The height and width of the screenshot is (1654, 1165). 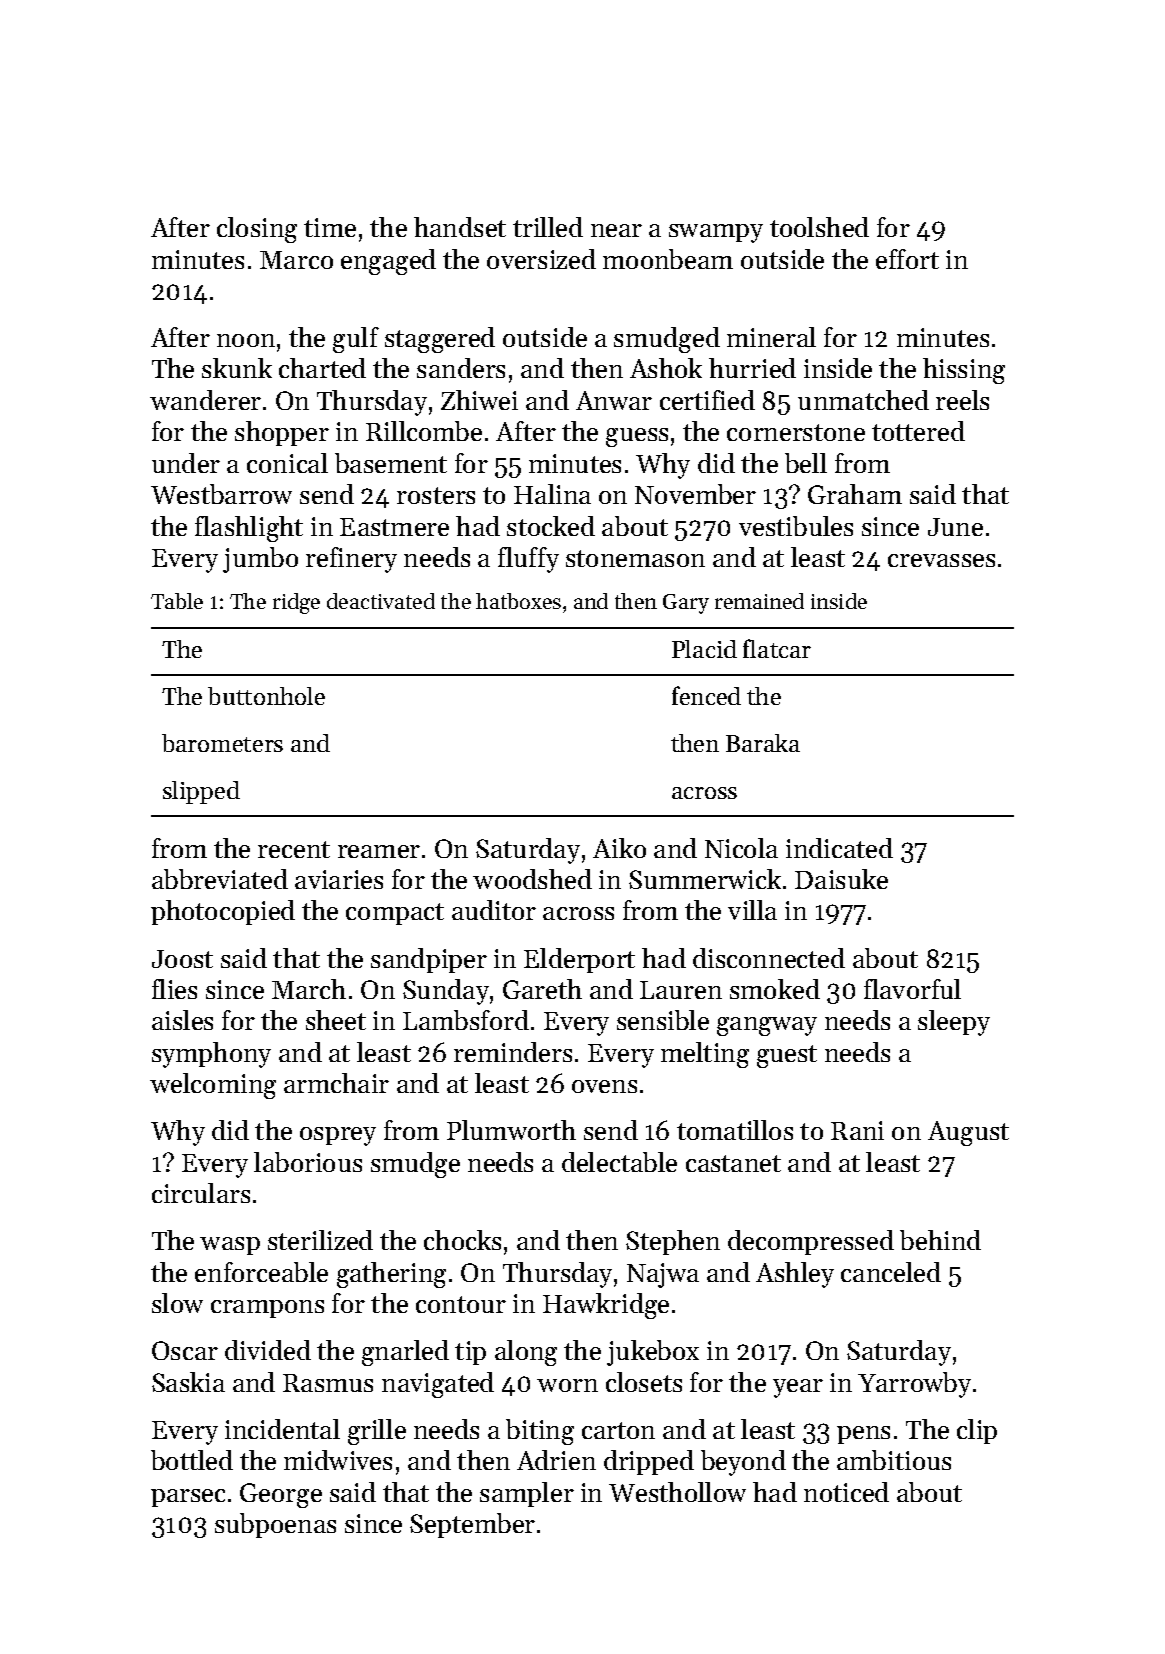 I want to click on sampler, so click(x=527, y=1494).
